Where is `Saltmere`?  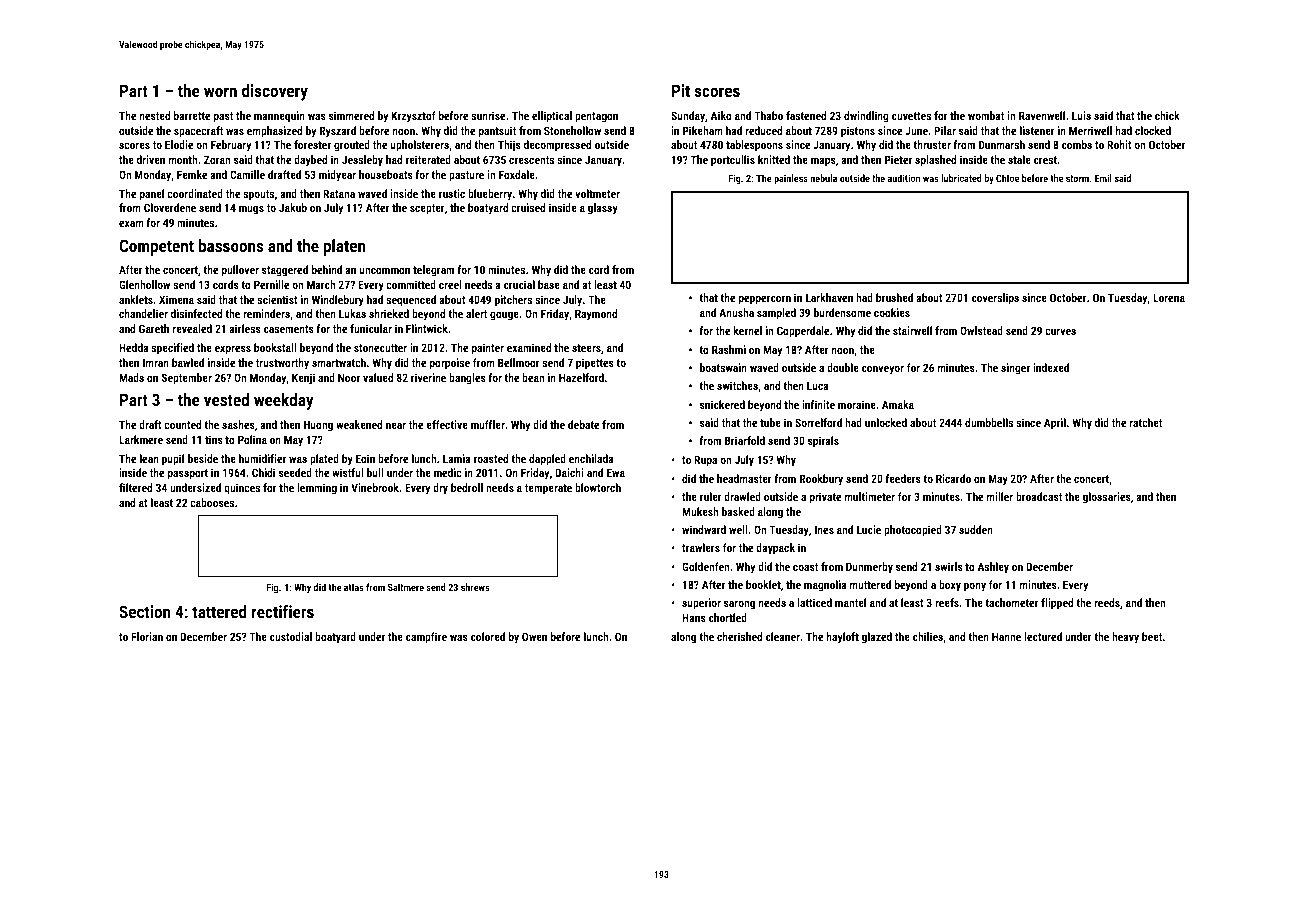
Saltmere is located at coordinates (406, 587).
